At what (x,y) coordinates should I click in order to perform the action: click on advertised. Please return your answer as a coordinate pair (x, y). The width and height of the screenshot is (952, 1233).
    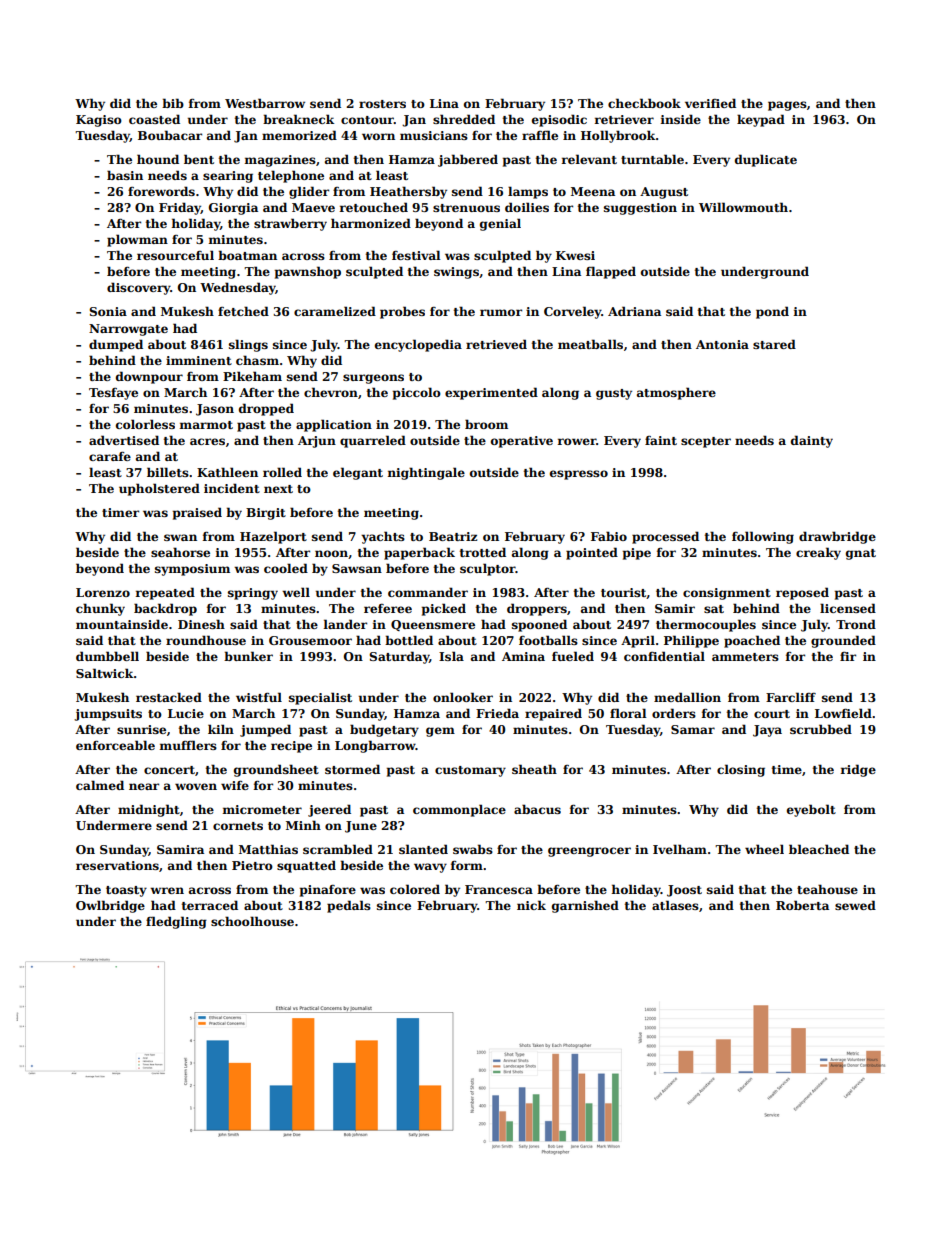
    Looking at the image, I should click on (124, 440).
